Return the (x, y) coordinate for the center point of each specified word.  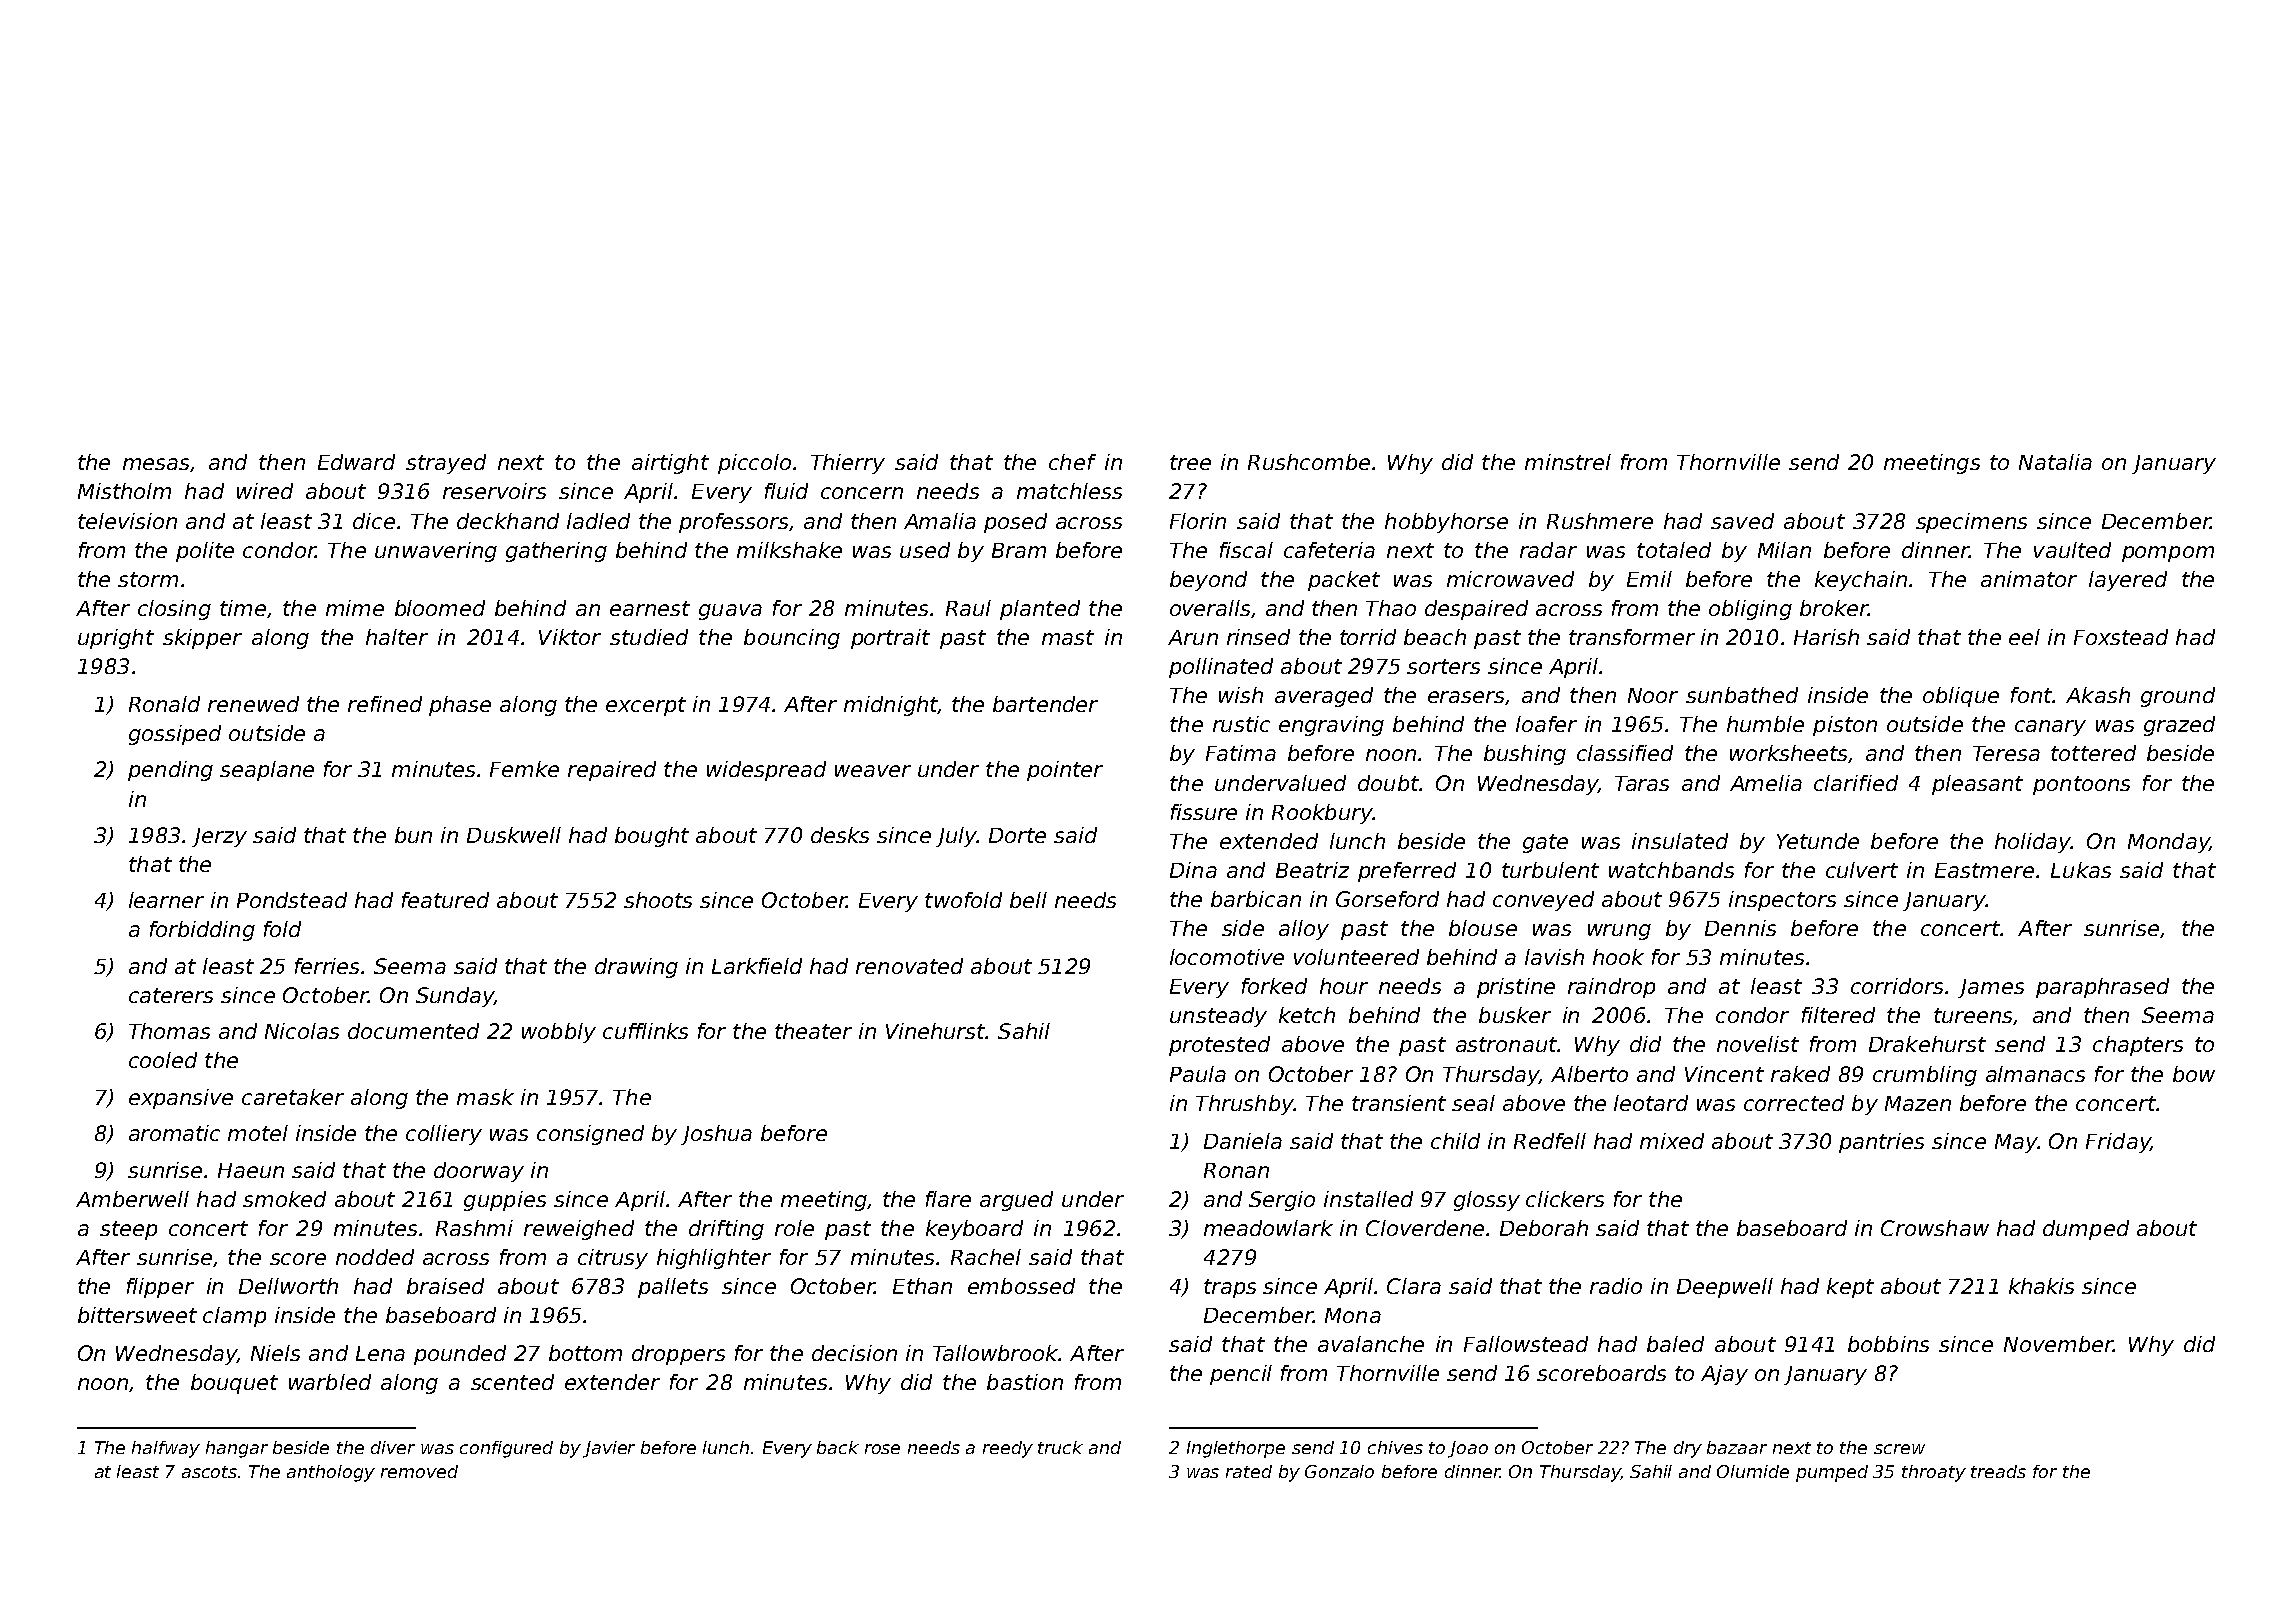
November (2058, 1344)
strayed (446, 464)
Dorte (1017, 835)
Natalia (2055, 462)
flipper (160, 1288)
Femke (524, 769)
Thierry (848, 464)
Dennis (1740, 928)
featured (445, 900)
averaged (1324, 697)
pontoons (2081, 785)
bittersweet (137, 1315)
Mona (1353, 1315)
